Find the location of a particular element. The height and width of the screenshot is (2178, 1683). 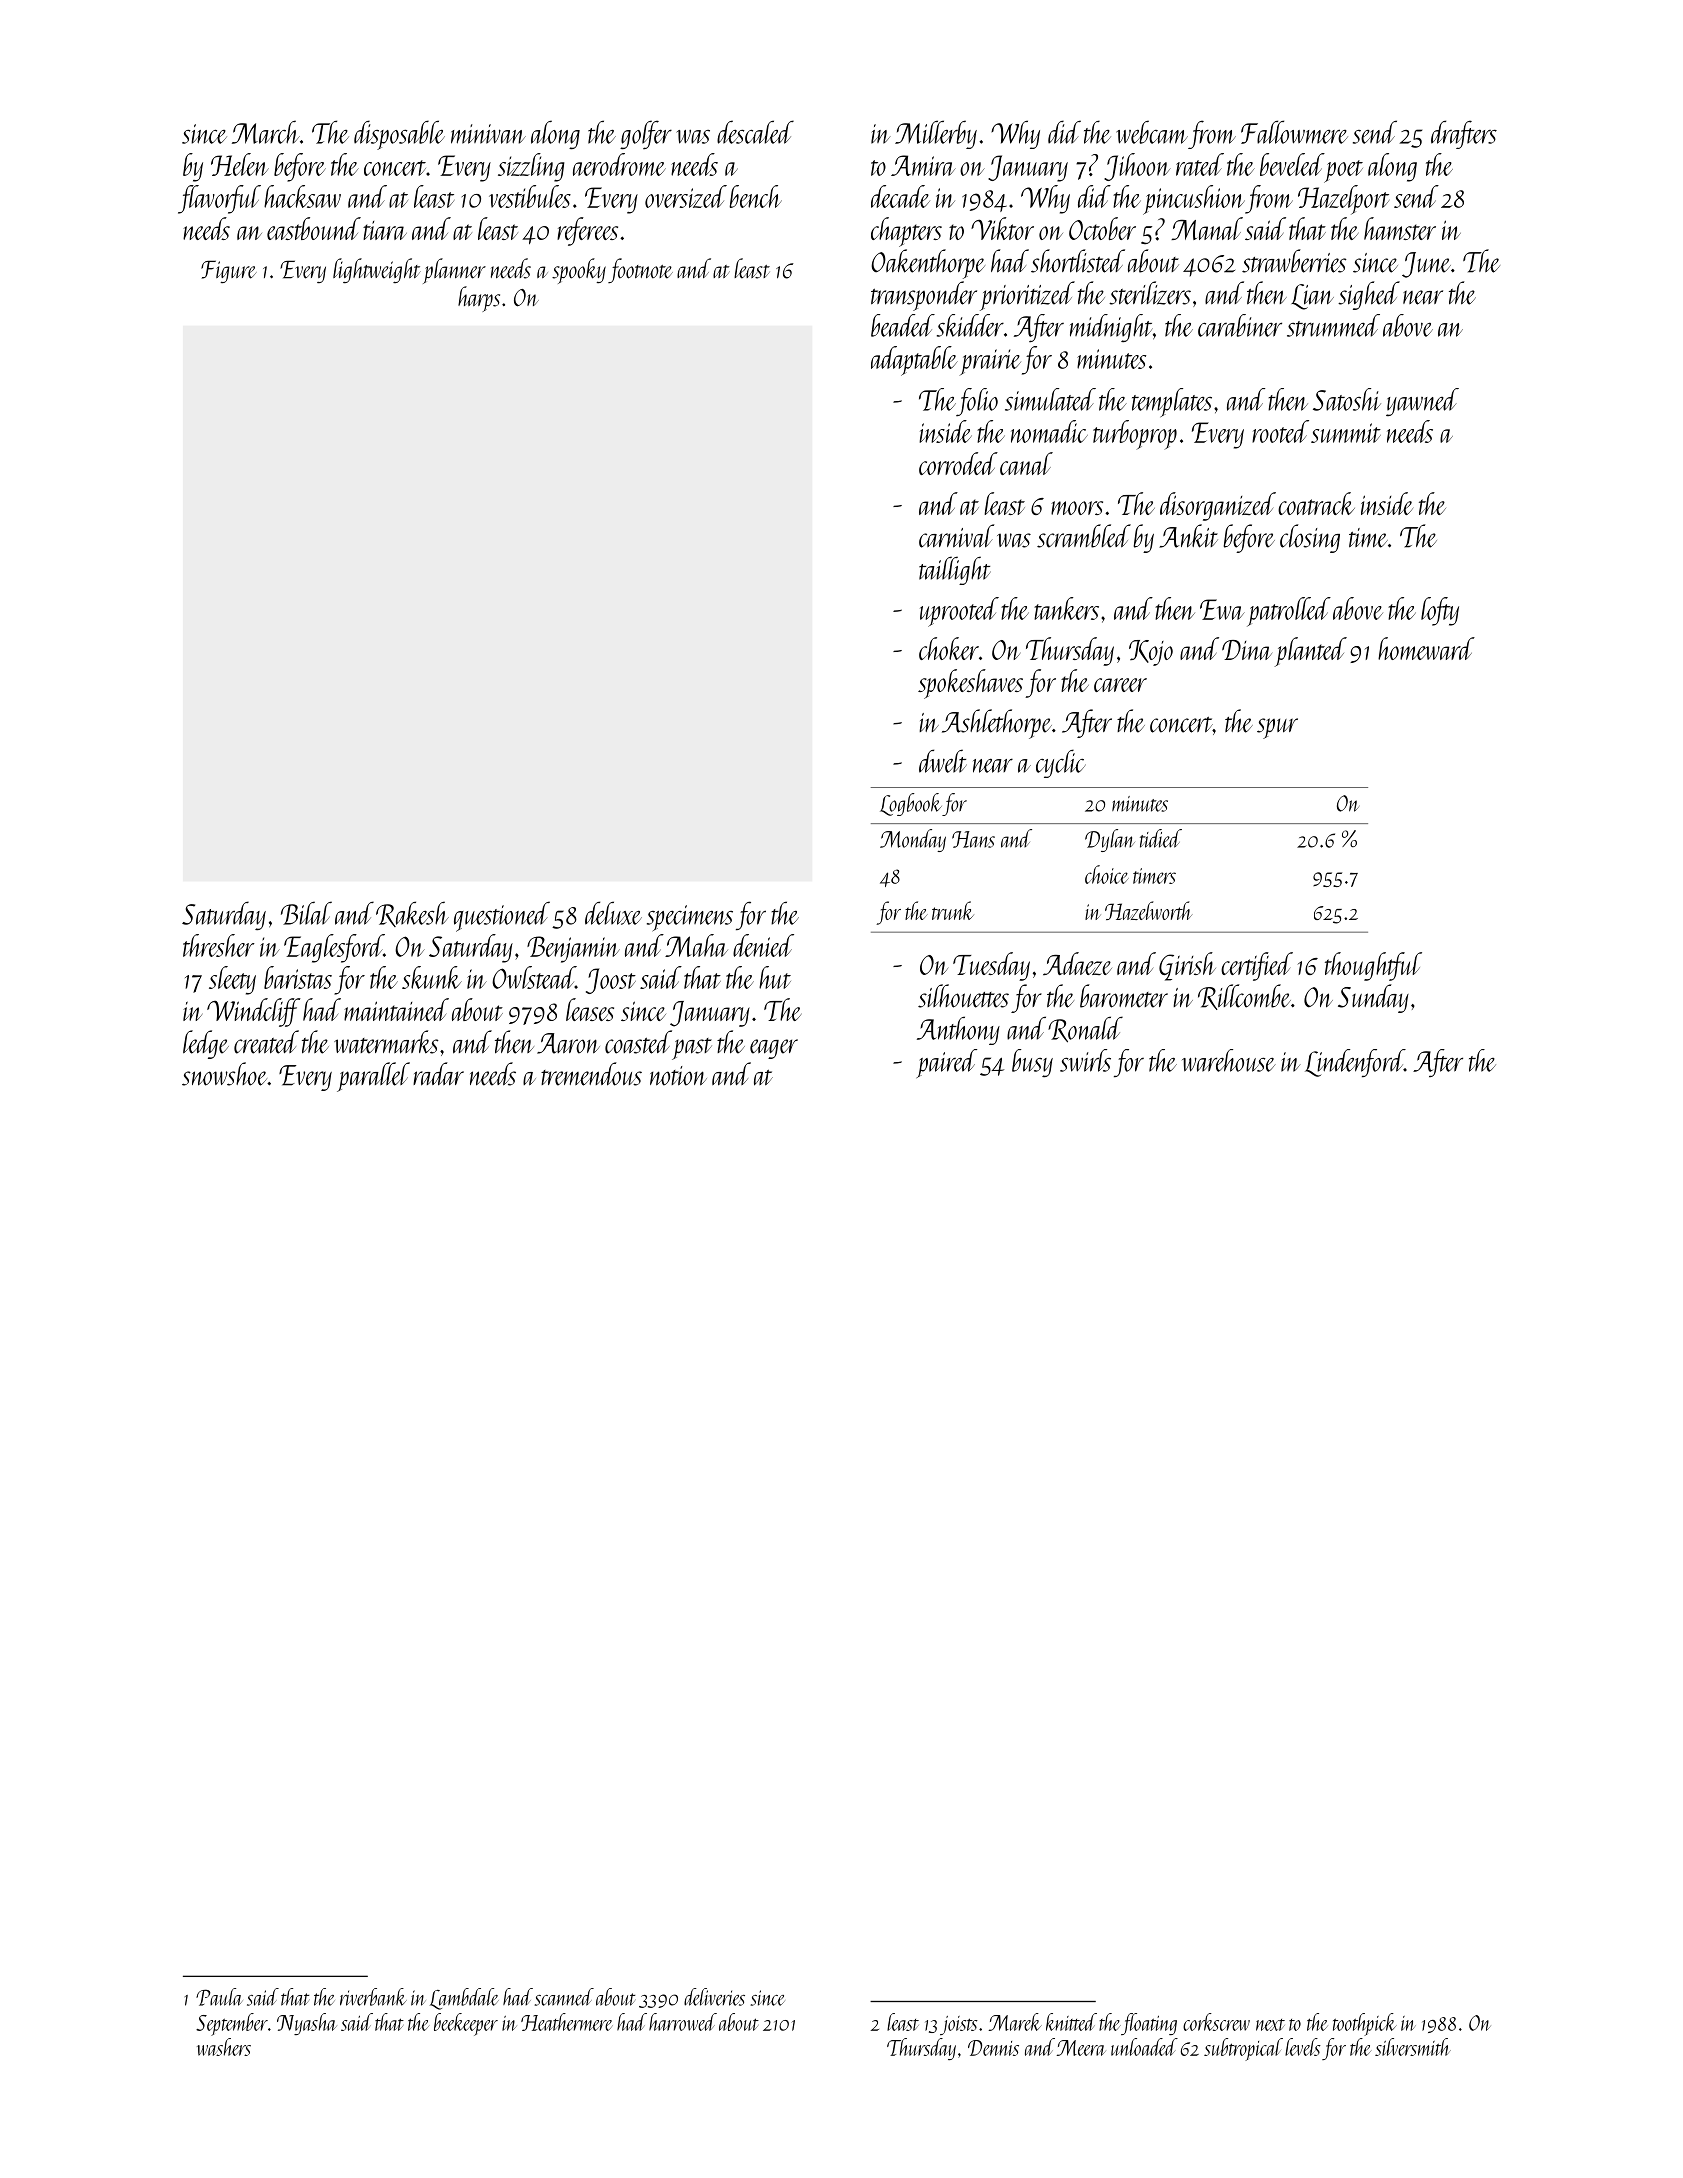

Nyasha is located at coordinates (307, 2024).
